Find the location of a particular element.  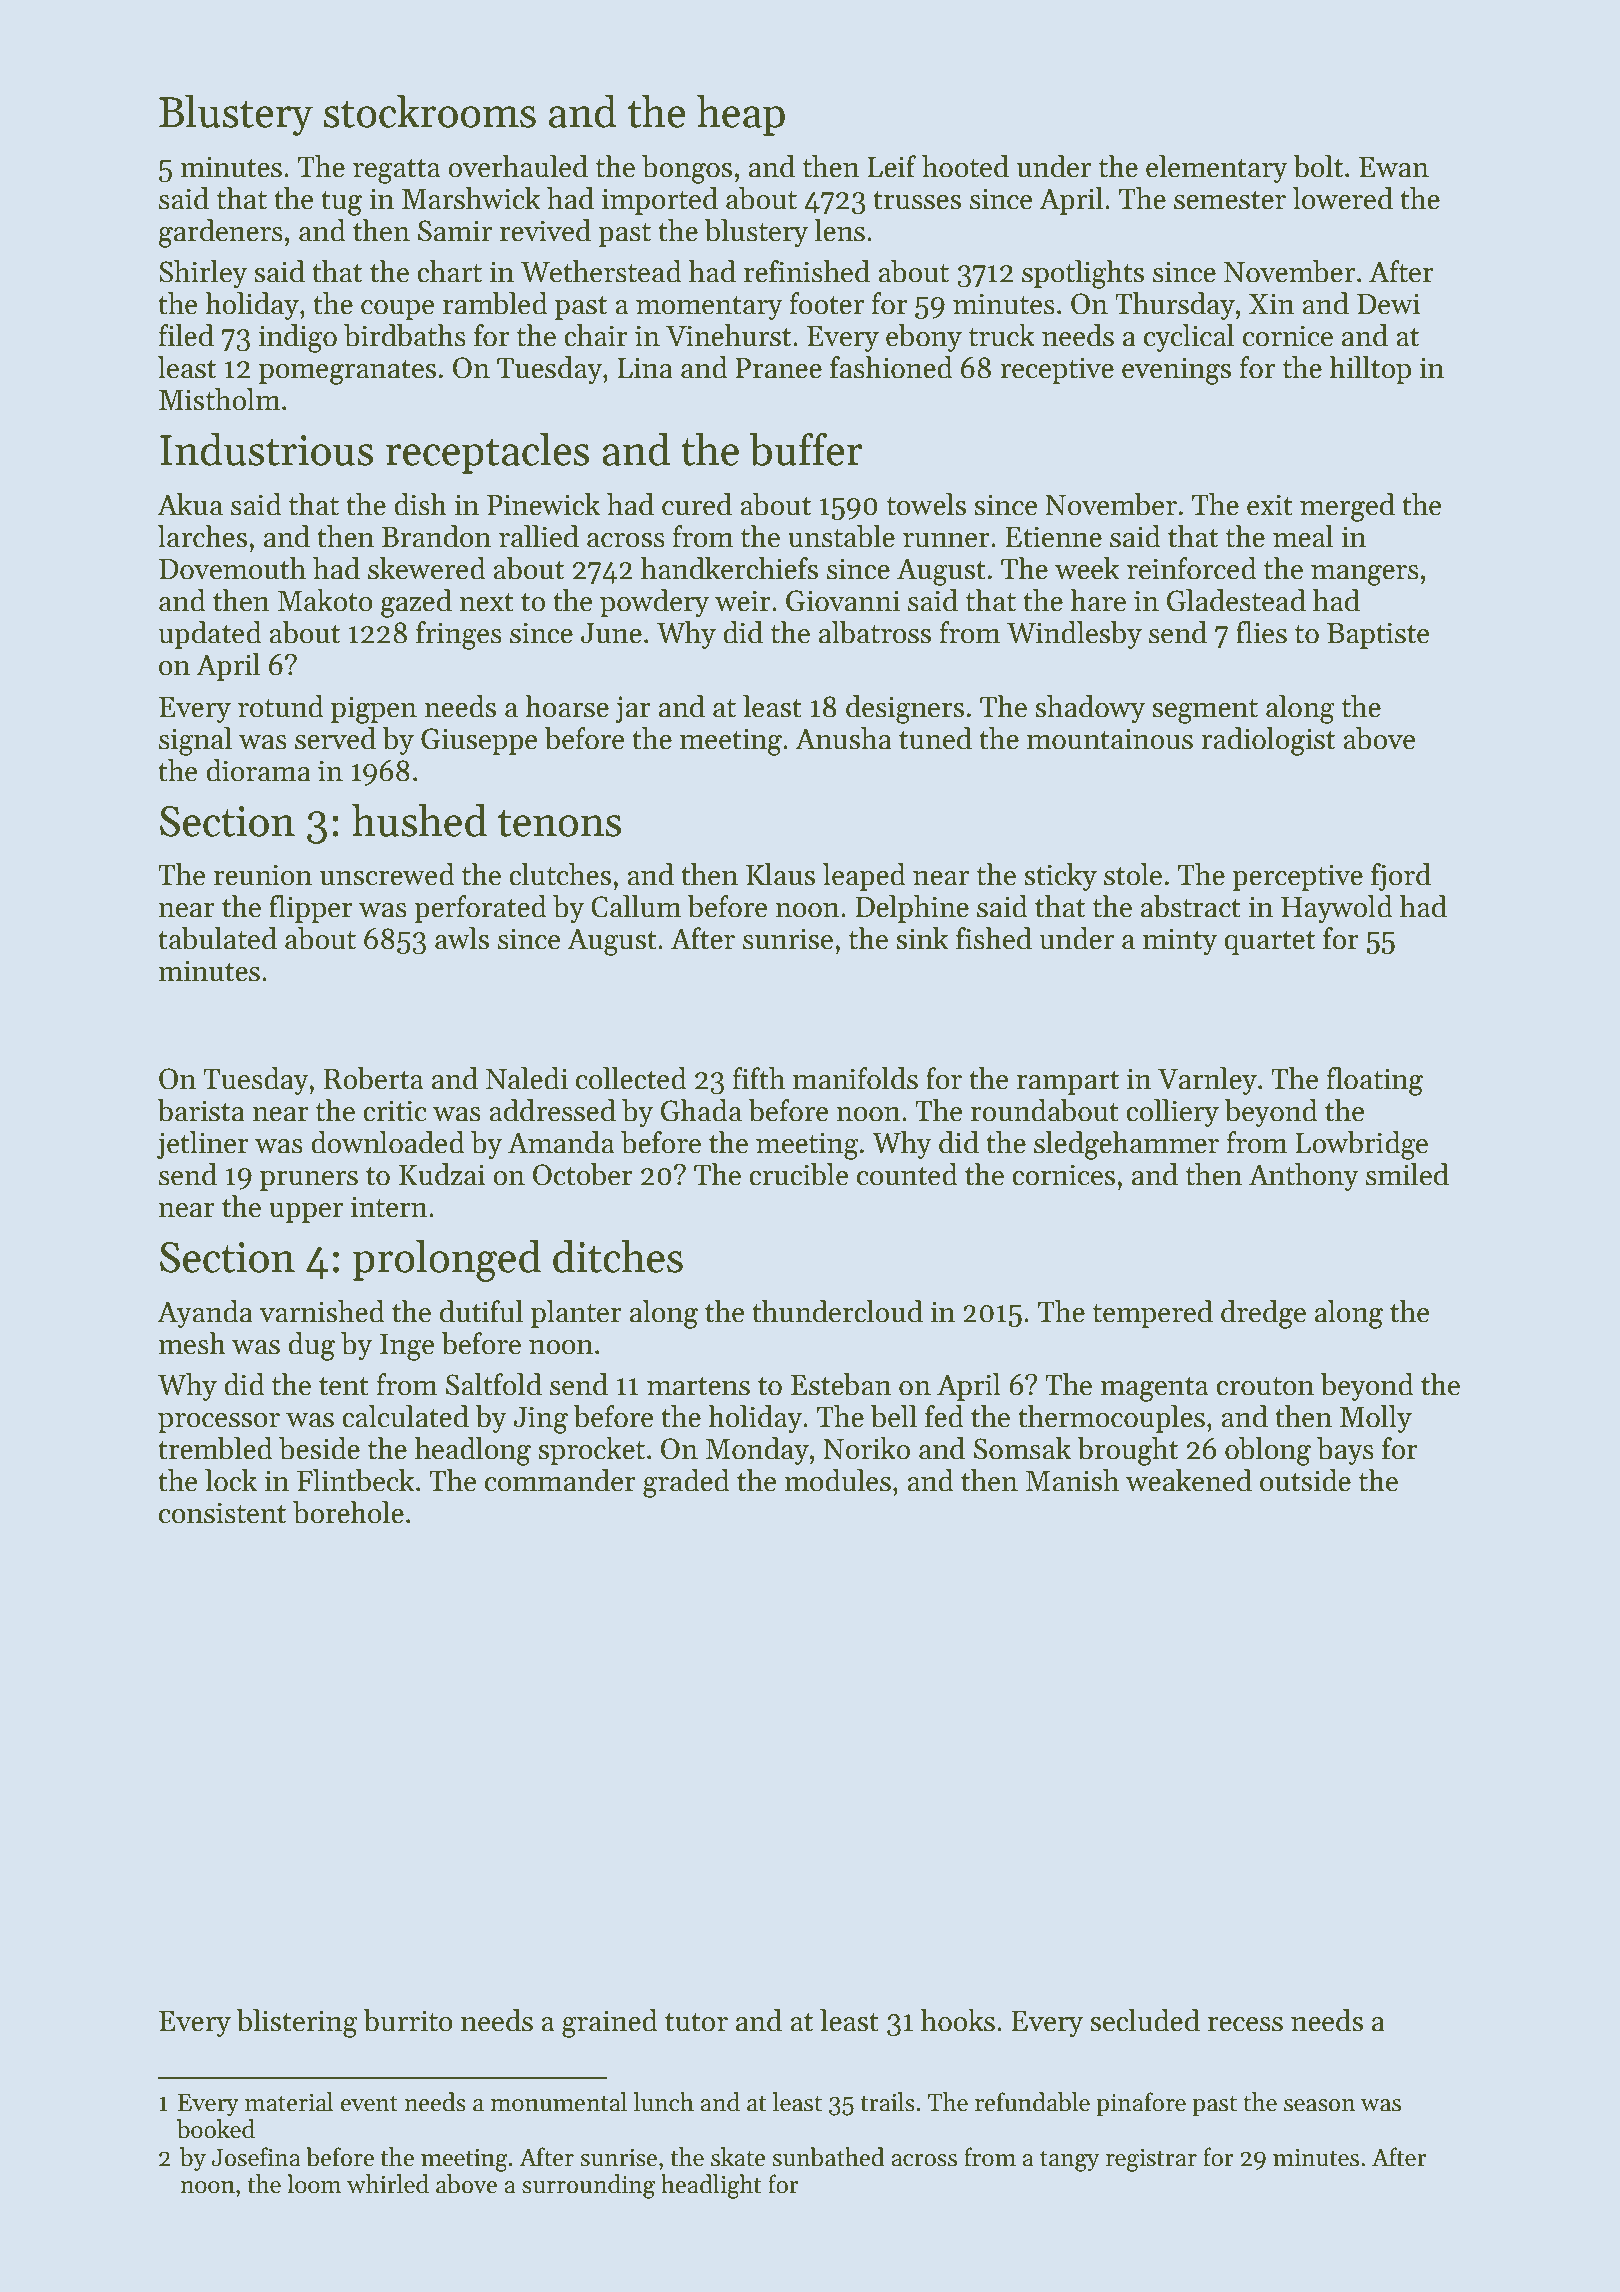

graded is located at coordinates (686, 1483).
